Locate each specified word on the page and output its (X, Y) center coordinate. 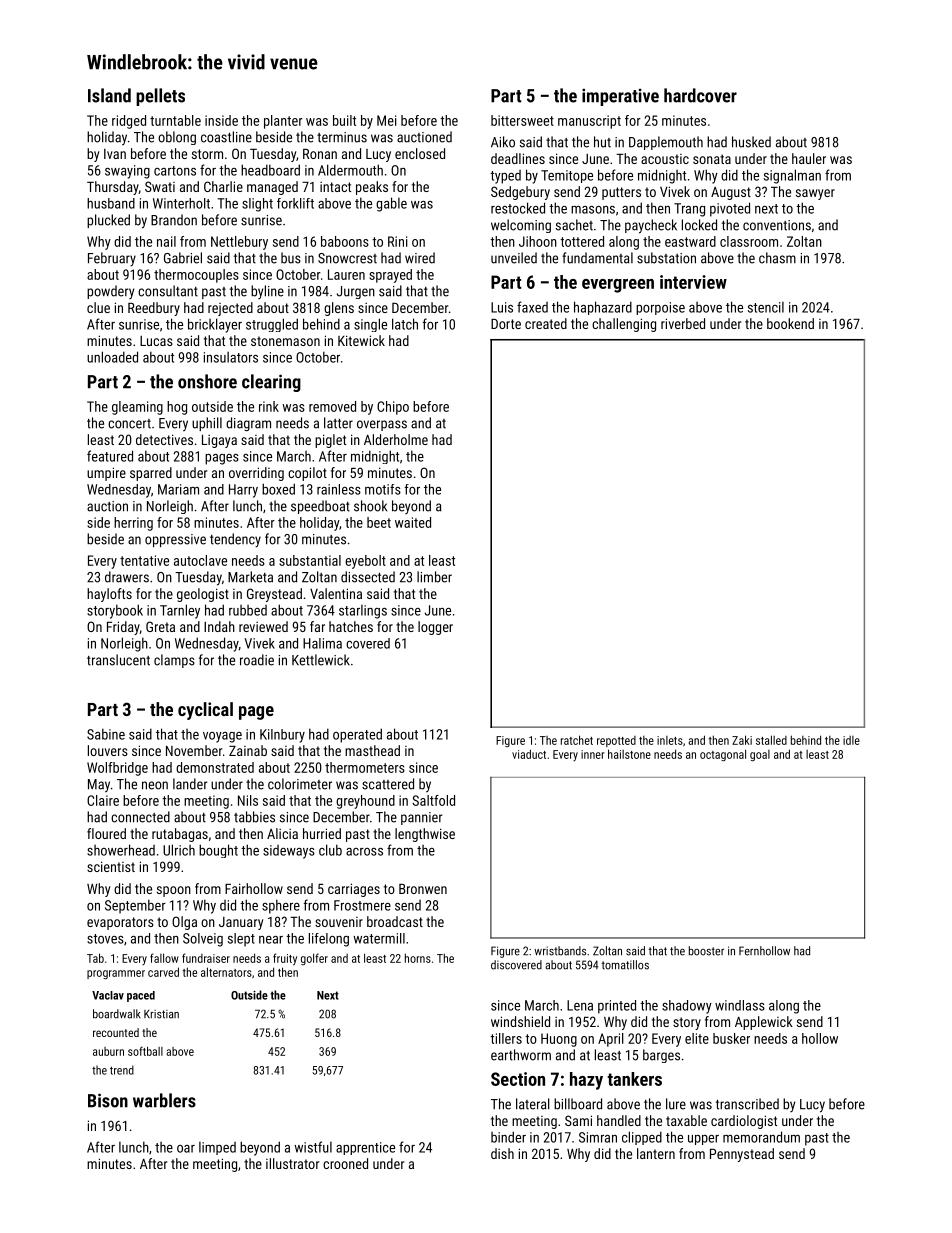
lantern (656, 1153)
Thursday (113, 188)
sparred (151, 474)
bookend (790, 323)
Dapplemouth (666, 143)
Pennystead (742, 1155)
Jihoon (538, 241)
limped (217, 1148)
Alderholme (396, 439)
